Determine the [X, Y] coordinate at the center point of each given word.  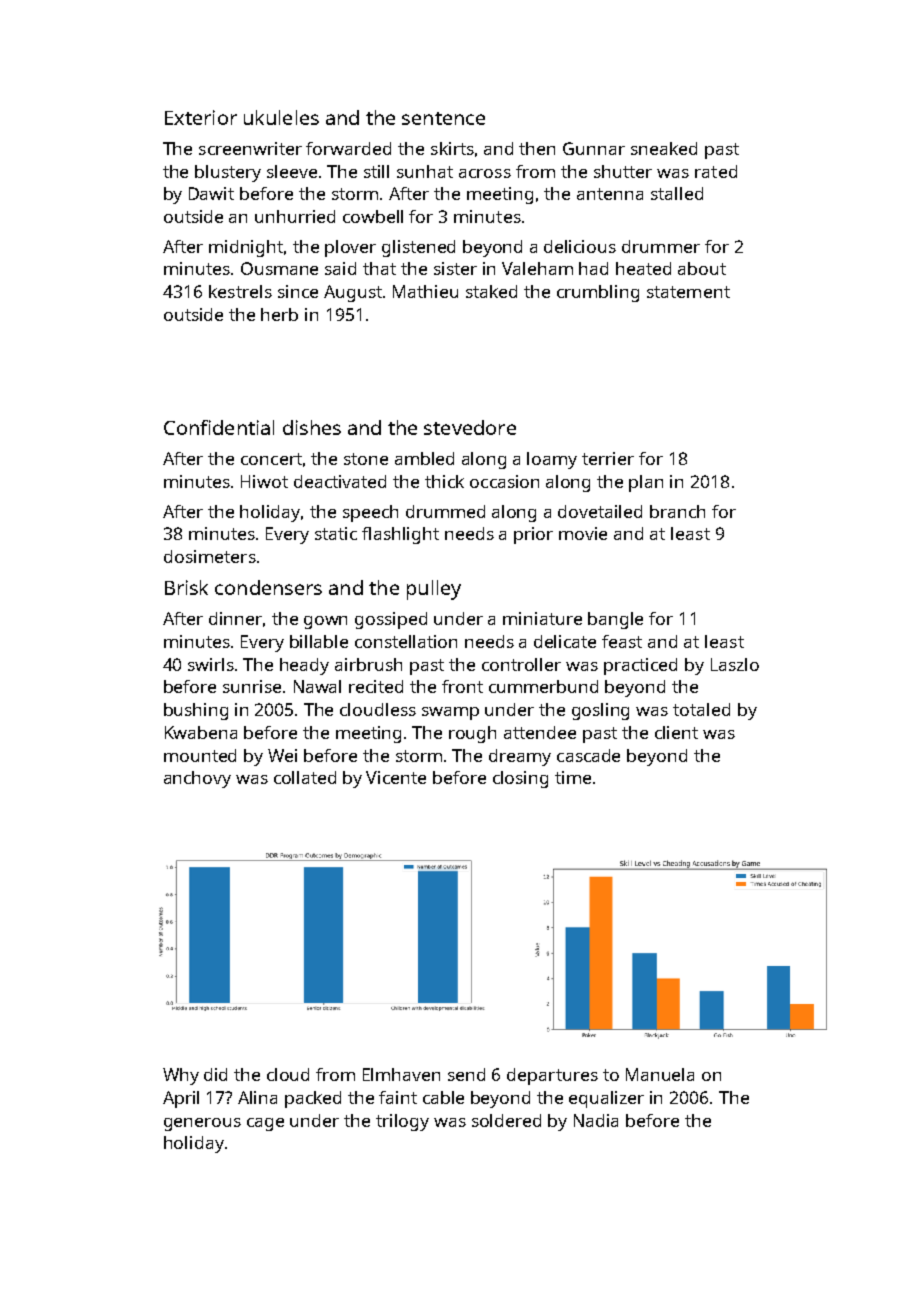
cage [265, 1124]
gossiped [391, 620]
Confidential [219, 427]
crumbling [598, 293]
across [485, 173]
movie [583, 533]
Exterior [201, 117]
